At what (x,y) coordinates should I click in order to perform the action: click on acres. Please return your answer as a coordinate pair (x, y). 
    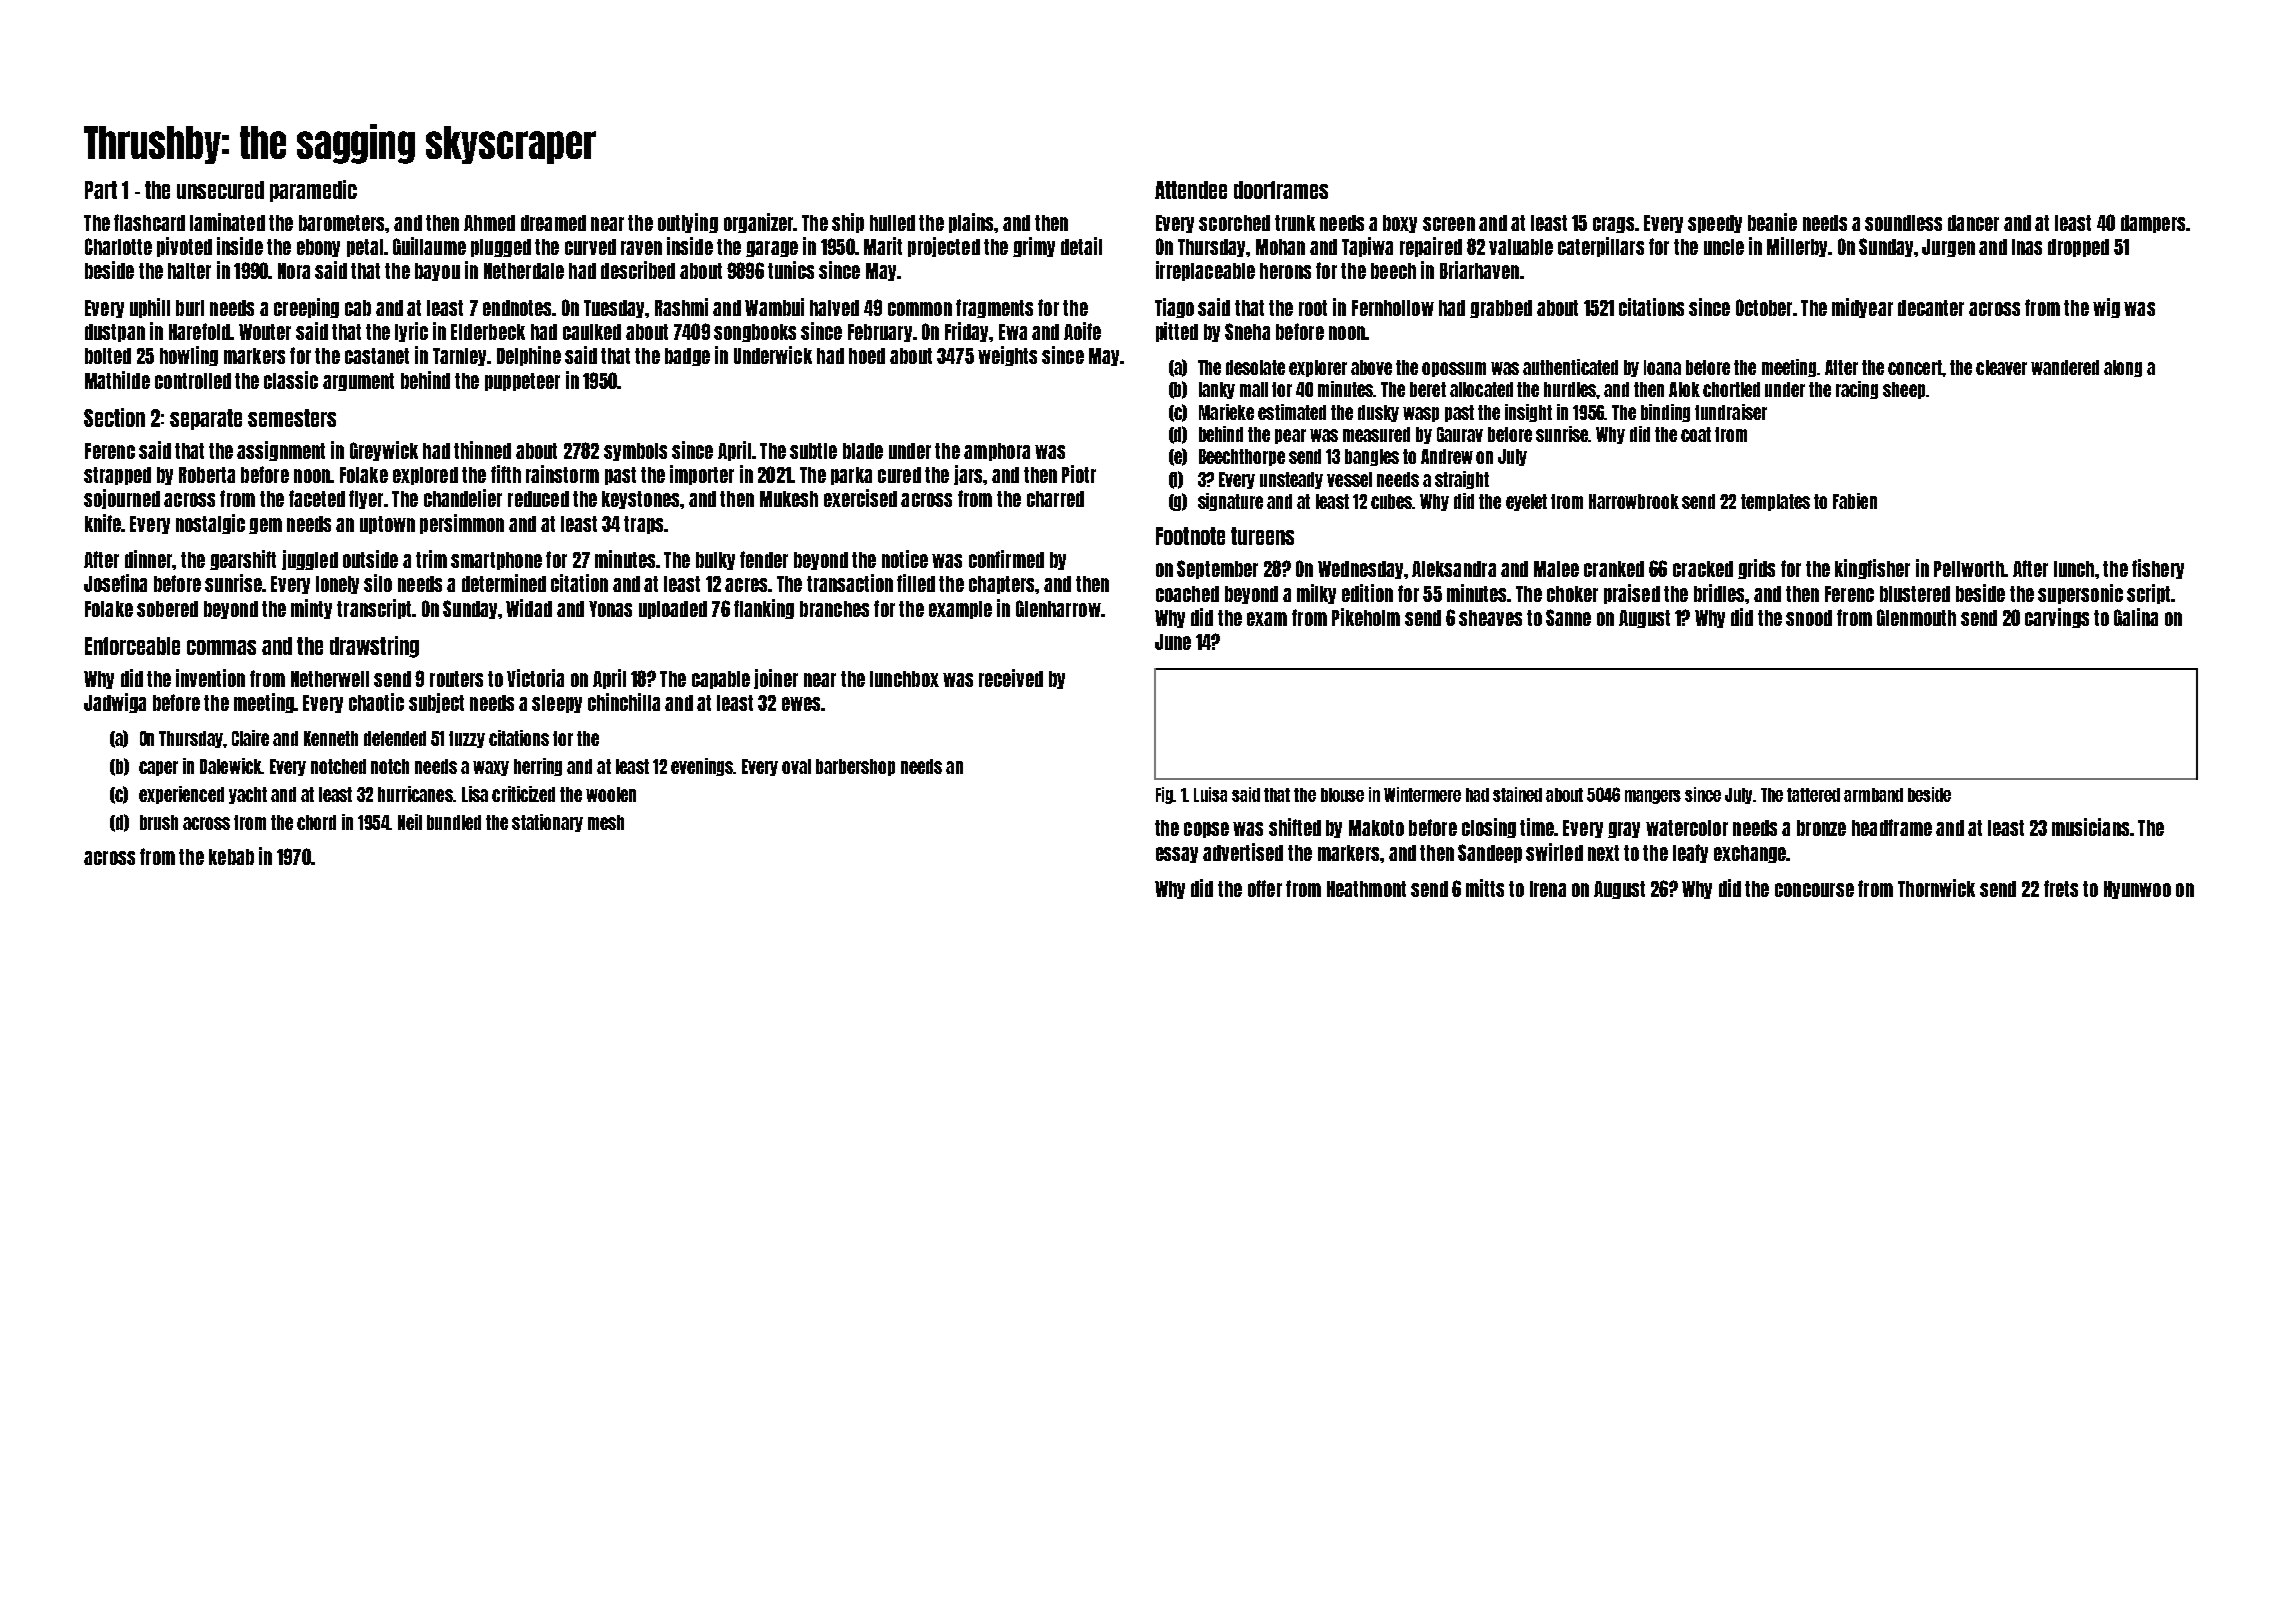
    Looking at the image, I should click on (746, 585).
